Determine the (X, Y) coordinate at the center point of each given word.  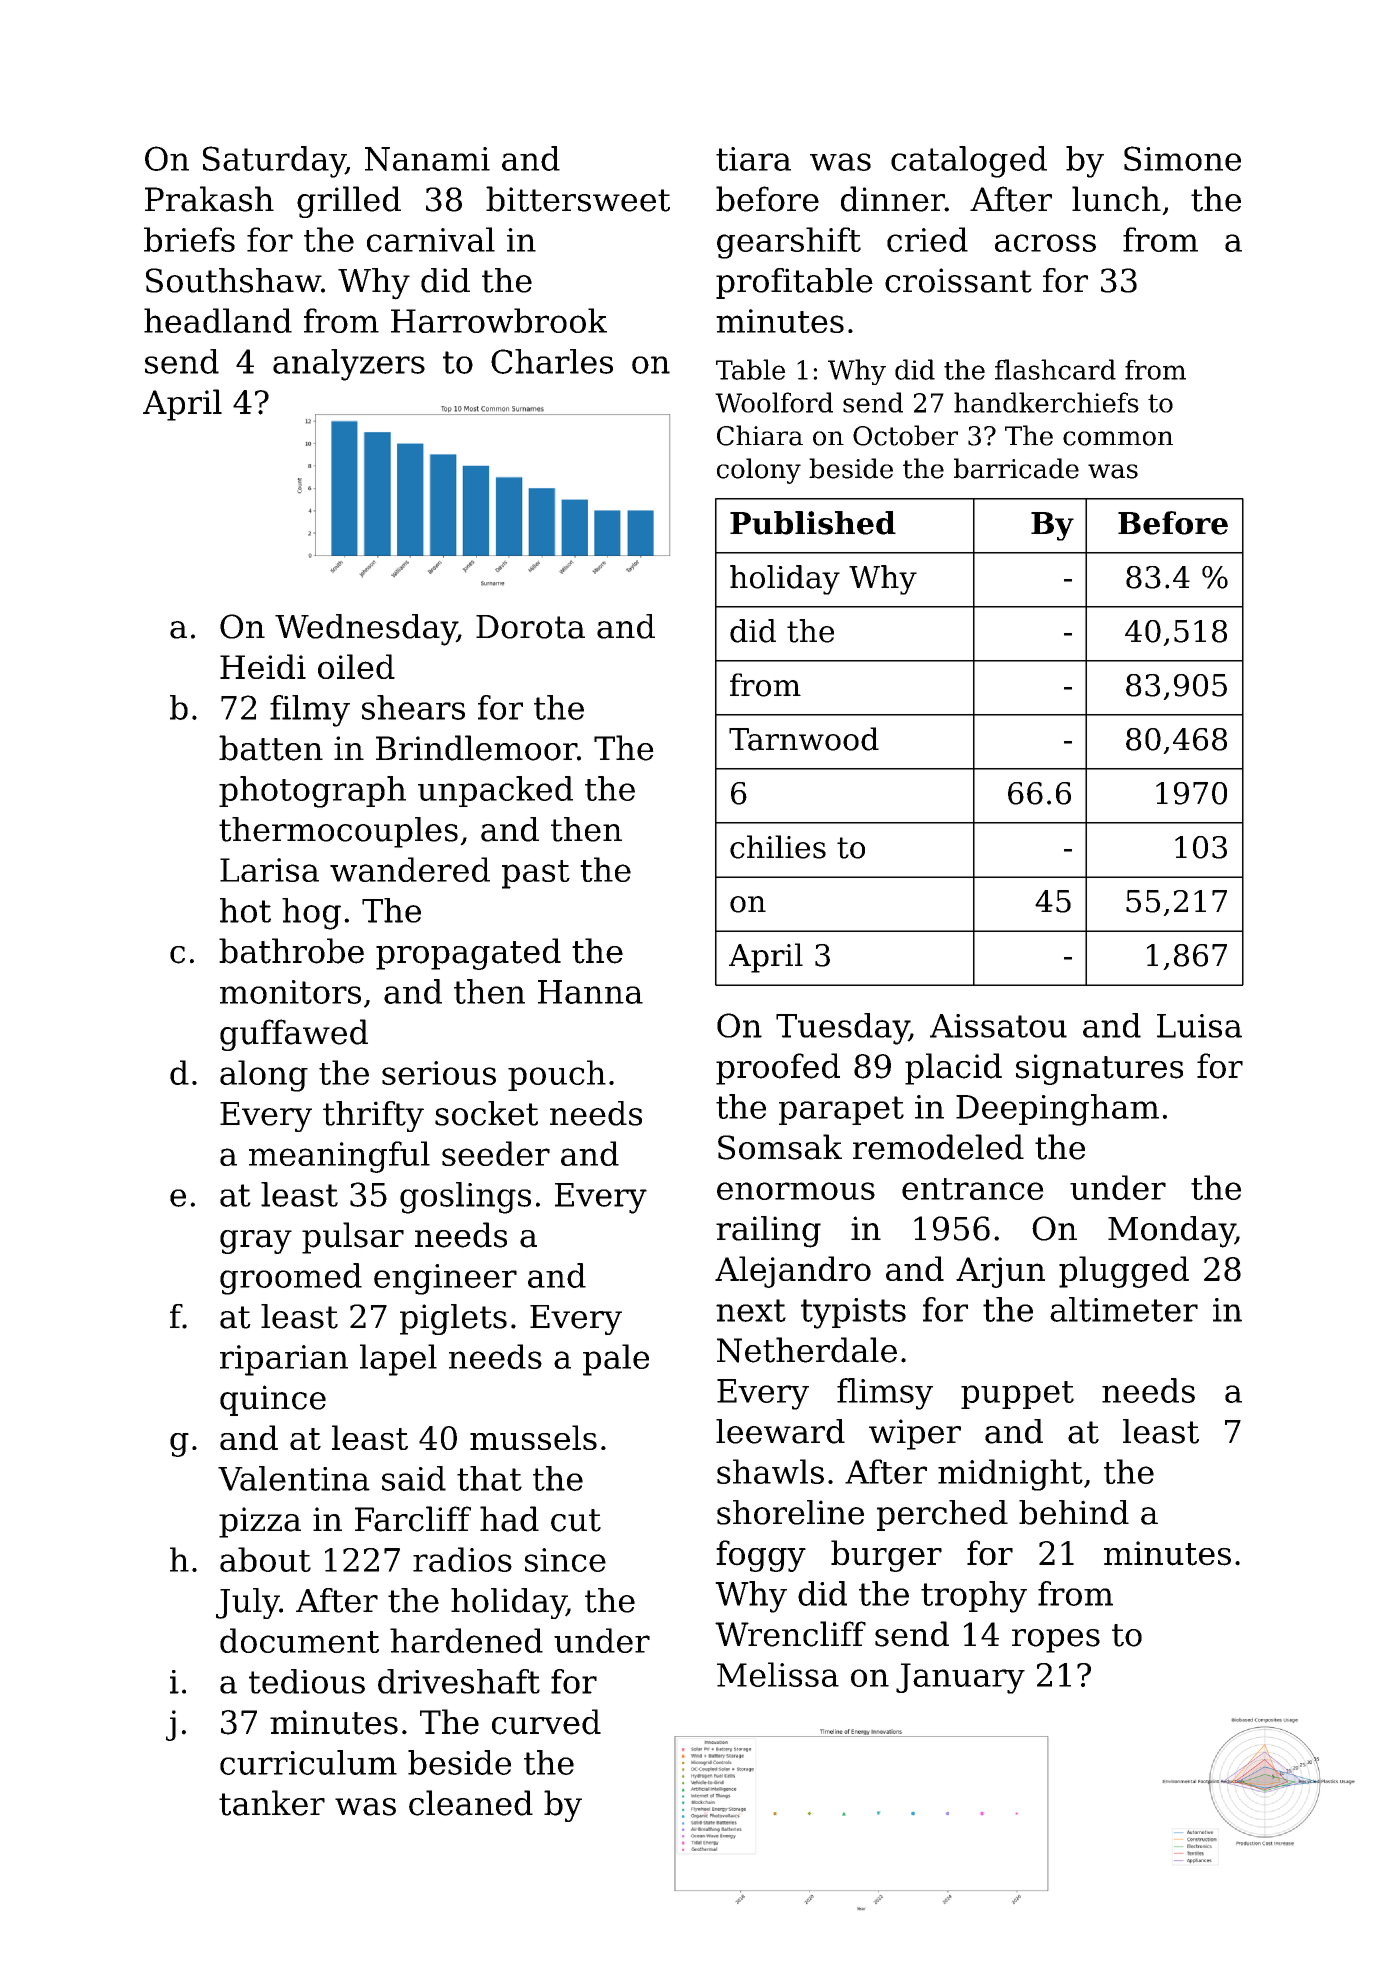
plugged (1124, 1272)
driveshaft (459, 1681)
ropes (1056, 1641)
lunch (1116, 199)
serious (439, 1073)
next (751, 1310)
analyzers (349, 365)
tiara (753, 159)
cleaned (471, 1803)
